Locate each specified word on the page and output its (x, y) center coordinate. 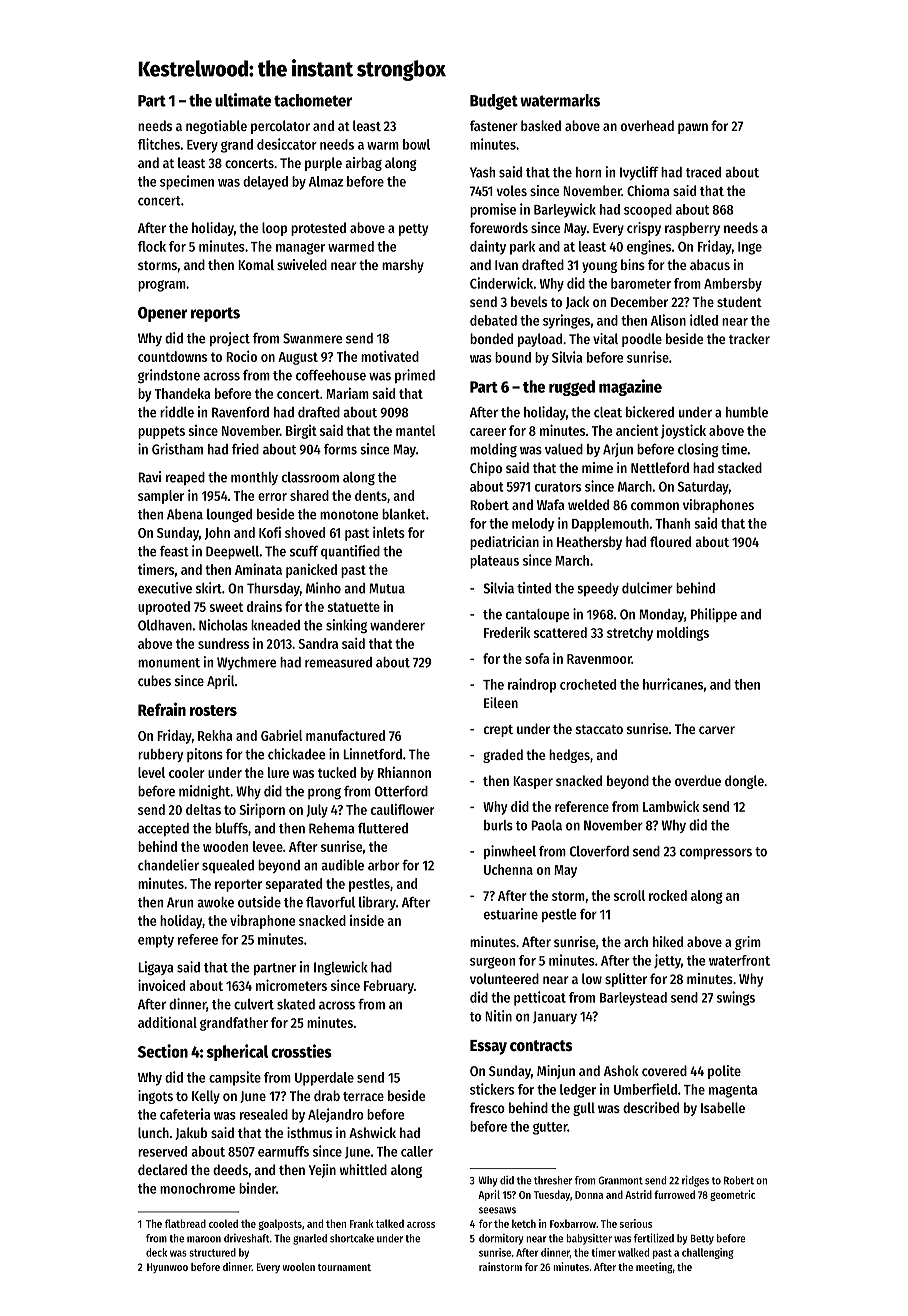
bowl (416, 144)
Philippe (714, 615)
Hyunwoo (167, 1268)
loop (274, 229)
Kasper (533, 782)
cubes (154, 680)
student (739, 301)
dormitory (501, 1239)
